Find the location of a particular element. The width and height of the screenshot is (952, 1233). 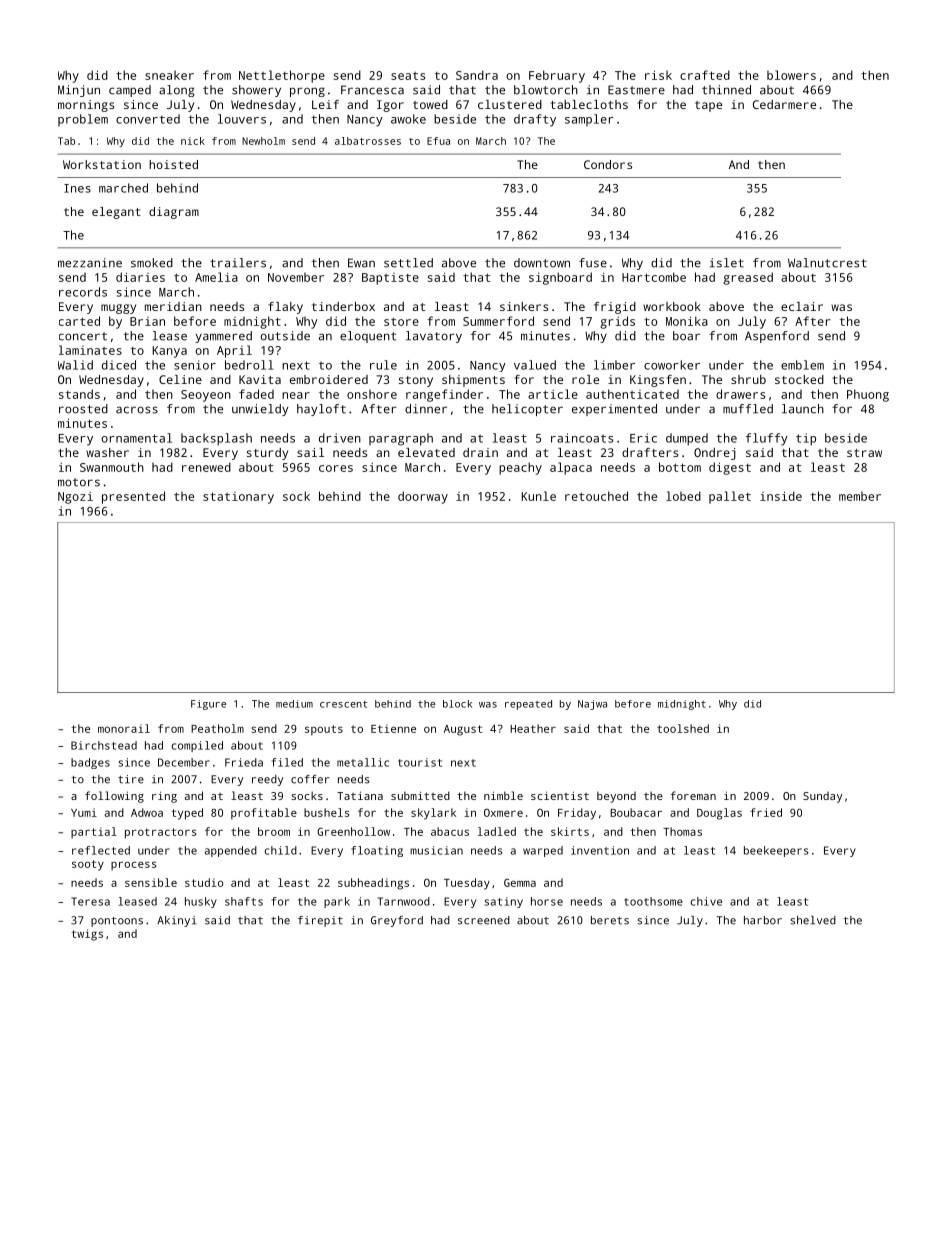

Walnutcrest is located at coordinates (827, 263).
